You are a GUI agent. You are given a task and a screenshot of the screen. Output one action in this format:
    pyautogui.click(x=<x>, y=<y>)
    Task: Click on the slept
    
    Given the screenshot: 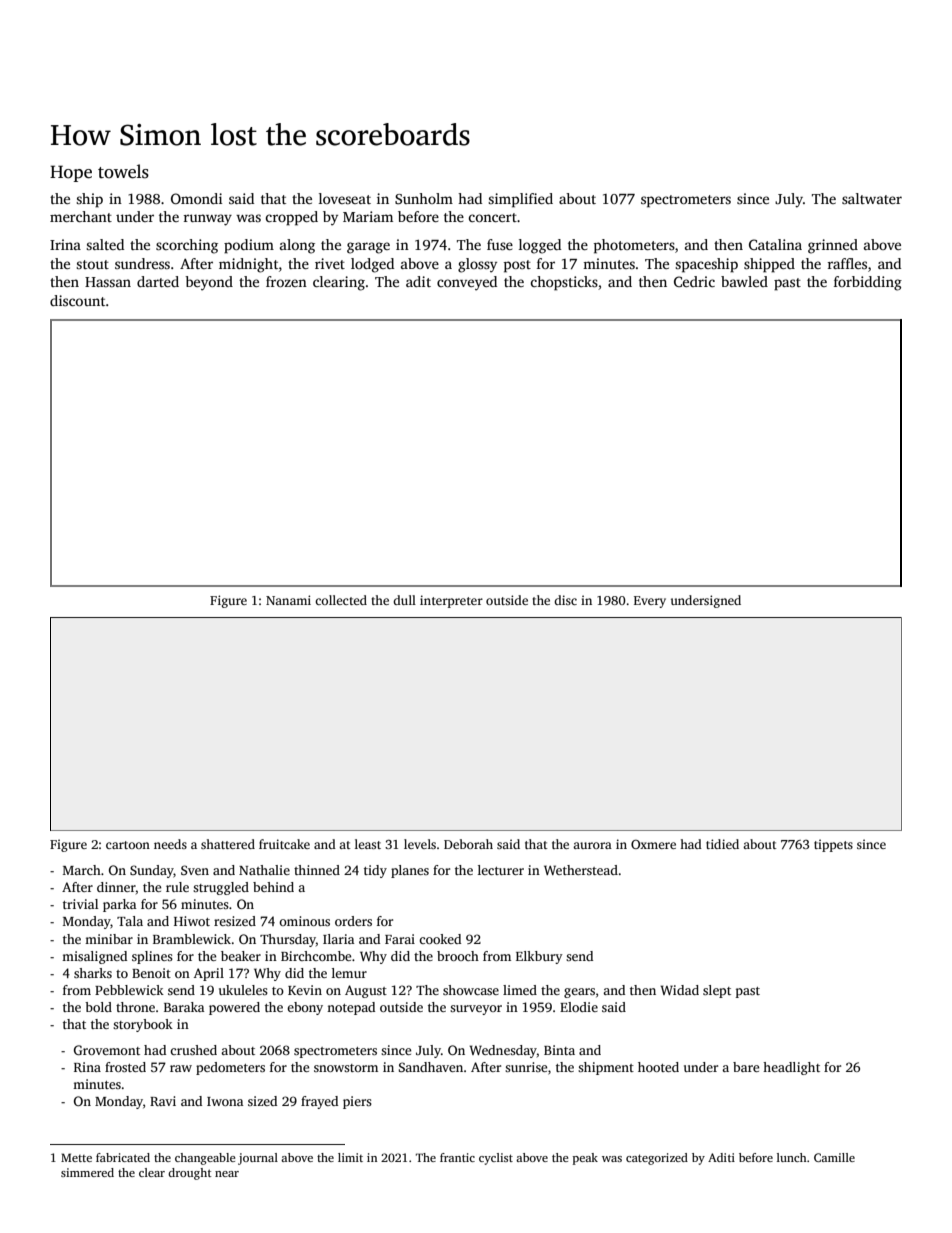 What is the action you would take?
    pyautogui.click(x=717, y=991)
